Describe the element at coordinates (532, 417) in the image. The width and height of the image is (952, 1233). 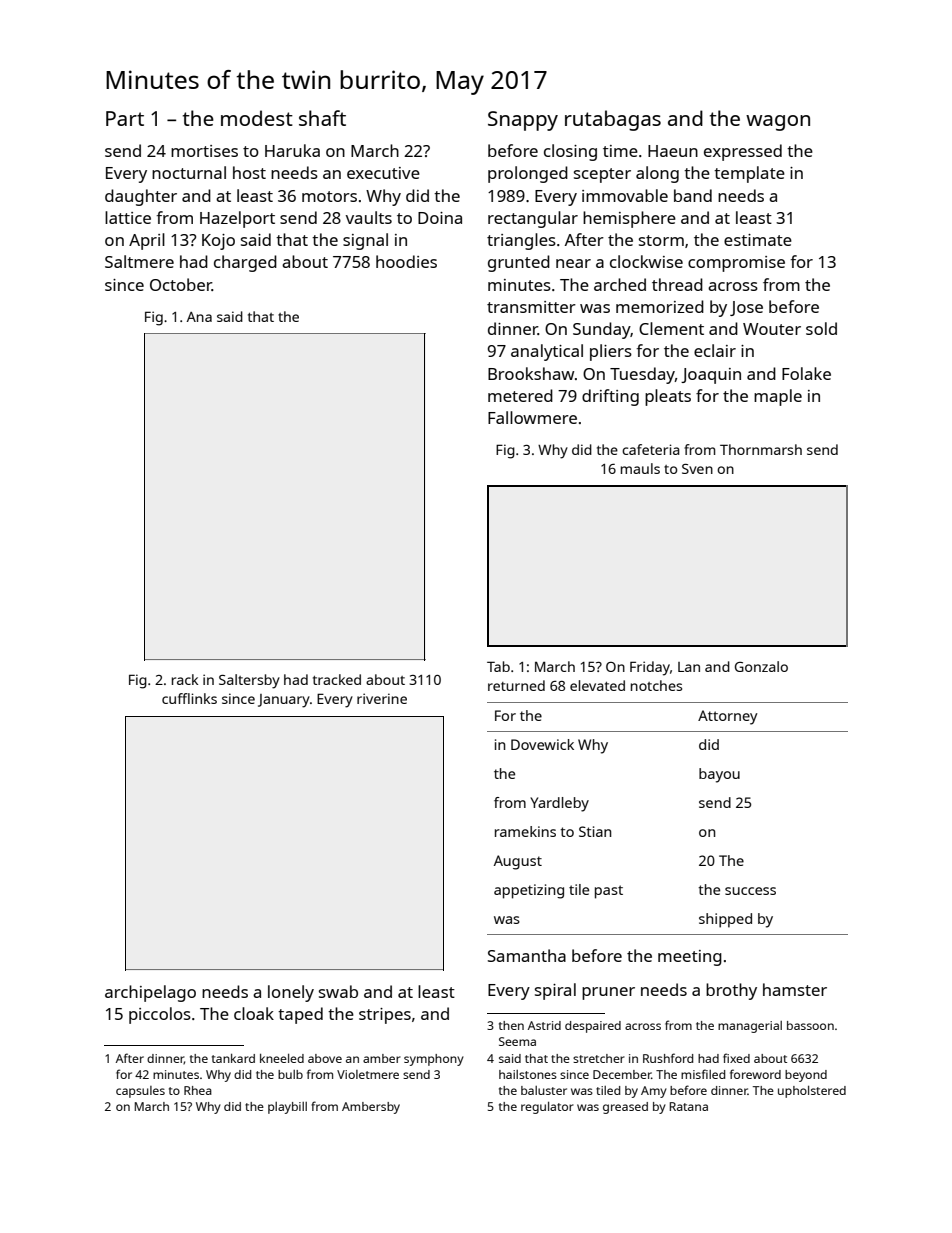
I see `Fallowmere` at that location.
